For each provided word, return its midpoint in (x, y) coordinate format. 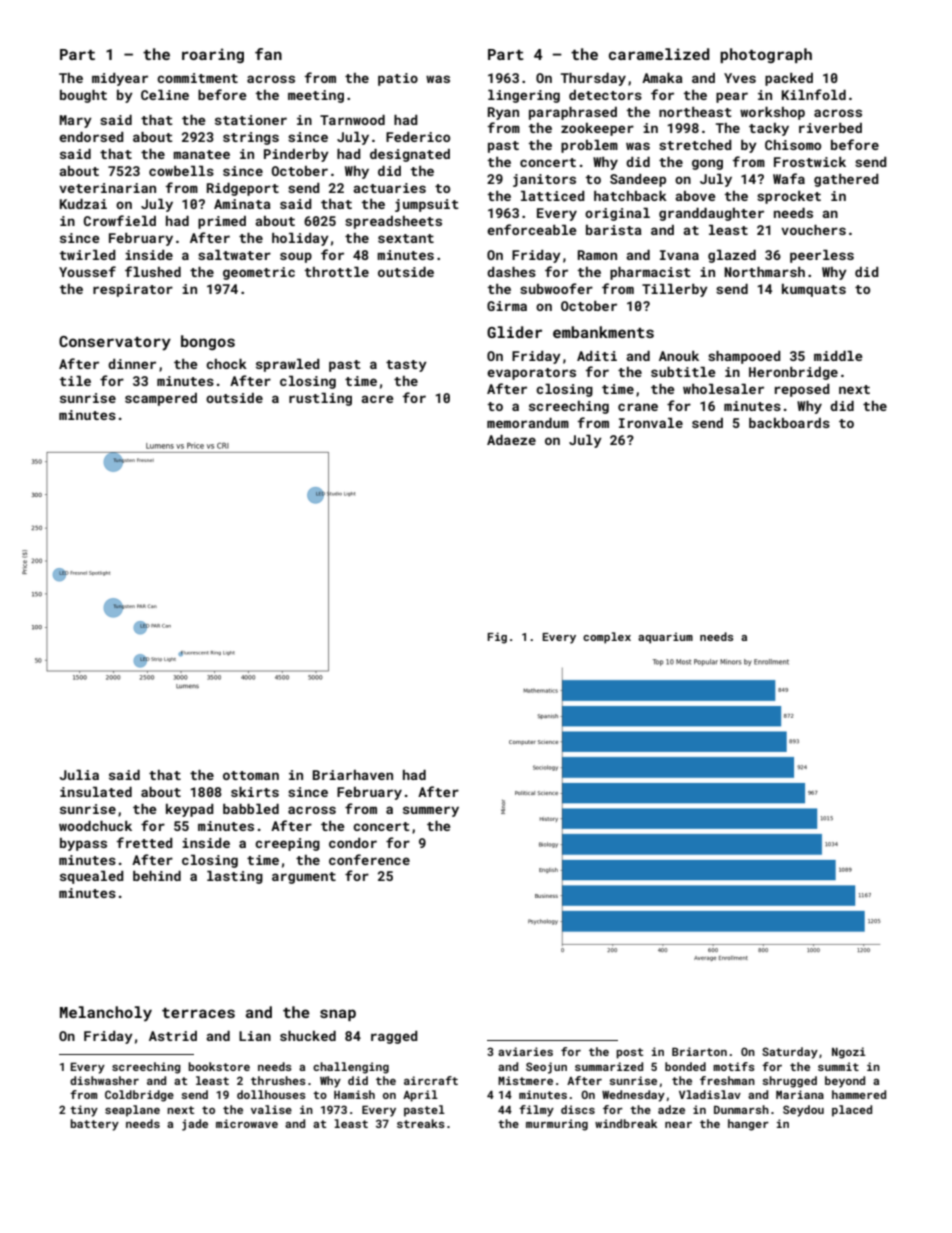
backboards (789, 423)
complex (607, 638)
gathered (846, 180)
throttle (336, 272)
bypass (83, 844)
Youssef (87, 271)
